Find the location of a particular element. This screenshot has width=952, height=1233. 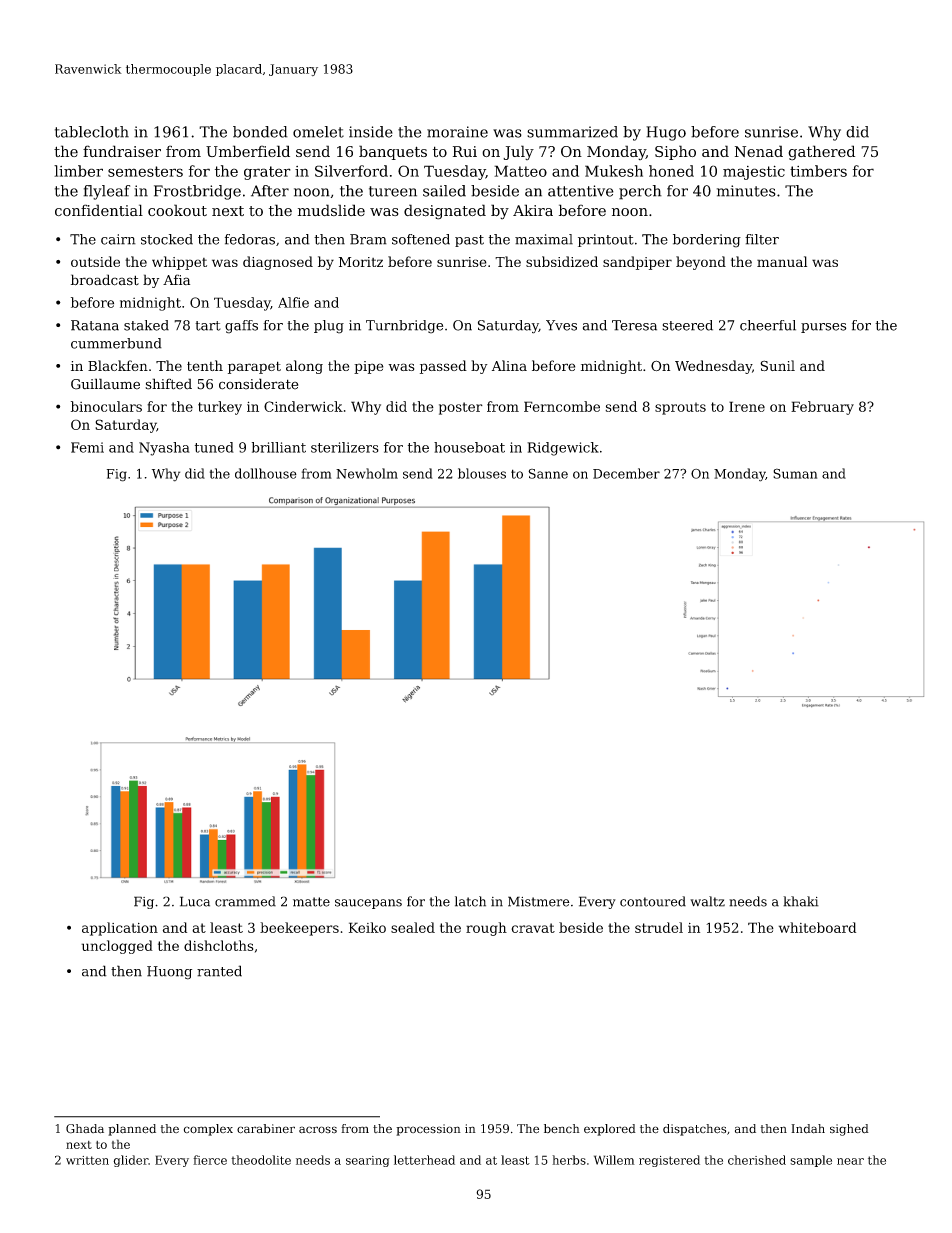

summarized is located at coordinates (572, 132).
